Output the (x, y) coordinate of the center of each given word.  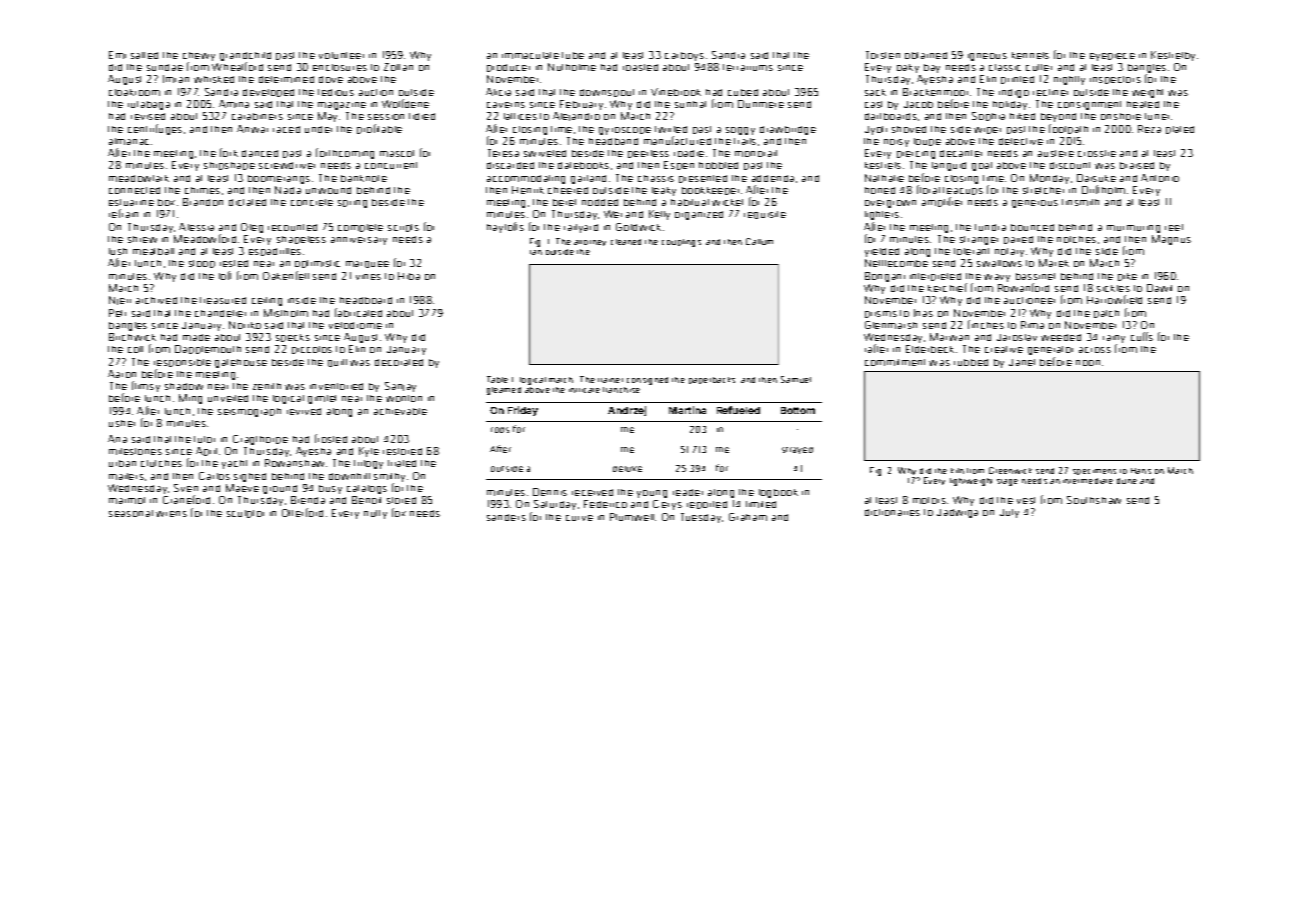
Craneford (186, 499)
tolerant (971, 251)
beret (564, 202)
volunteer (341, 55)
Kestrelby (1173, 56)
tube (573, 55)
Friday (523, 411)
